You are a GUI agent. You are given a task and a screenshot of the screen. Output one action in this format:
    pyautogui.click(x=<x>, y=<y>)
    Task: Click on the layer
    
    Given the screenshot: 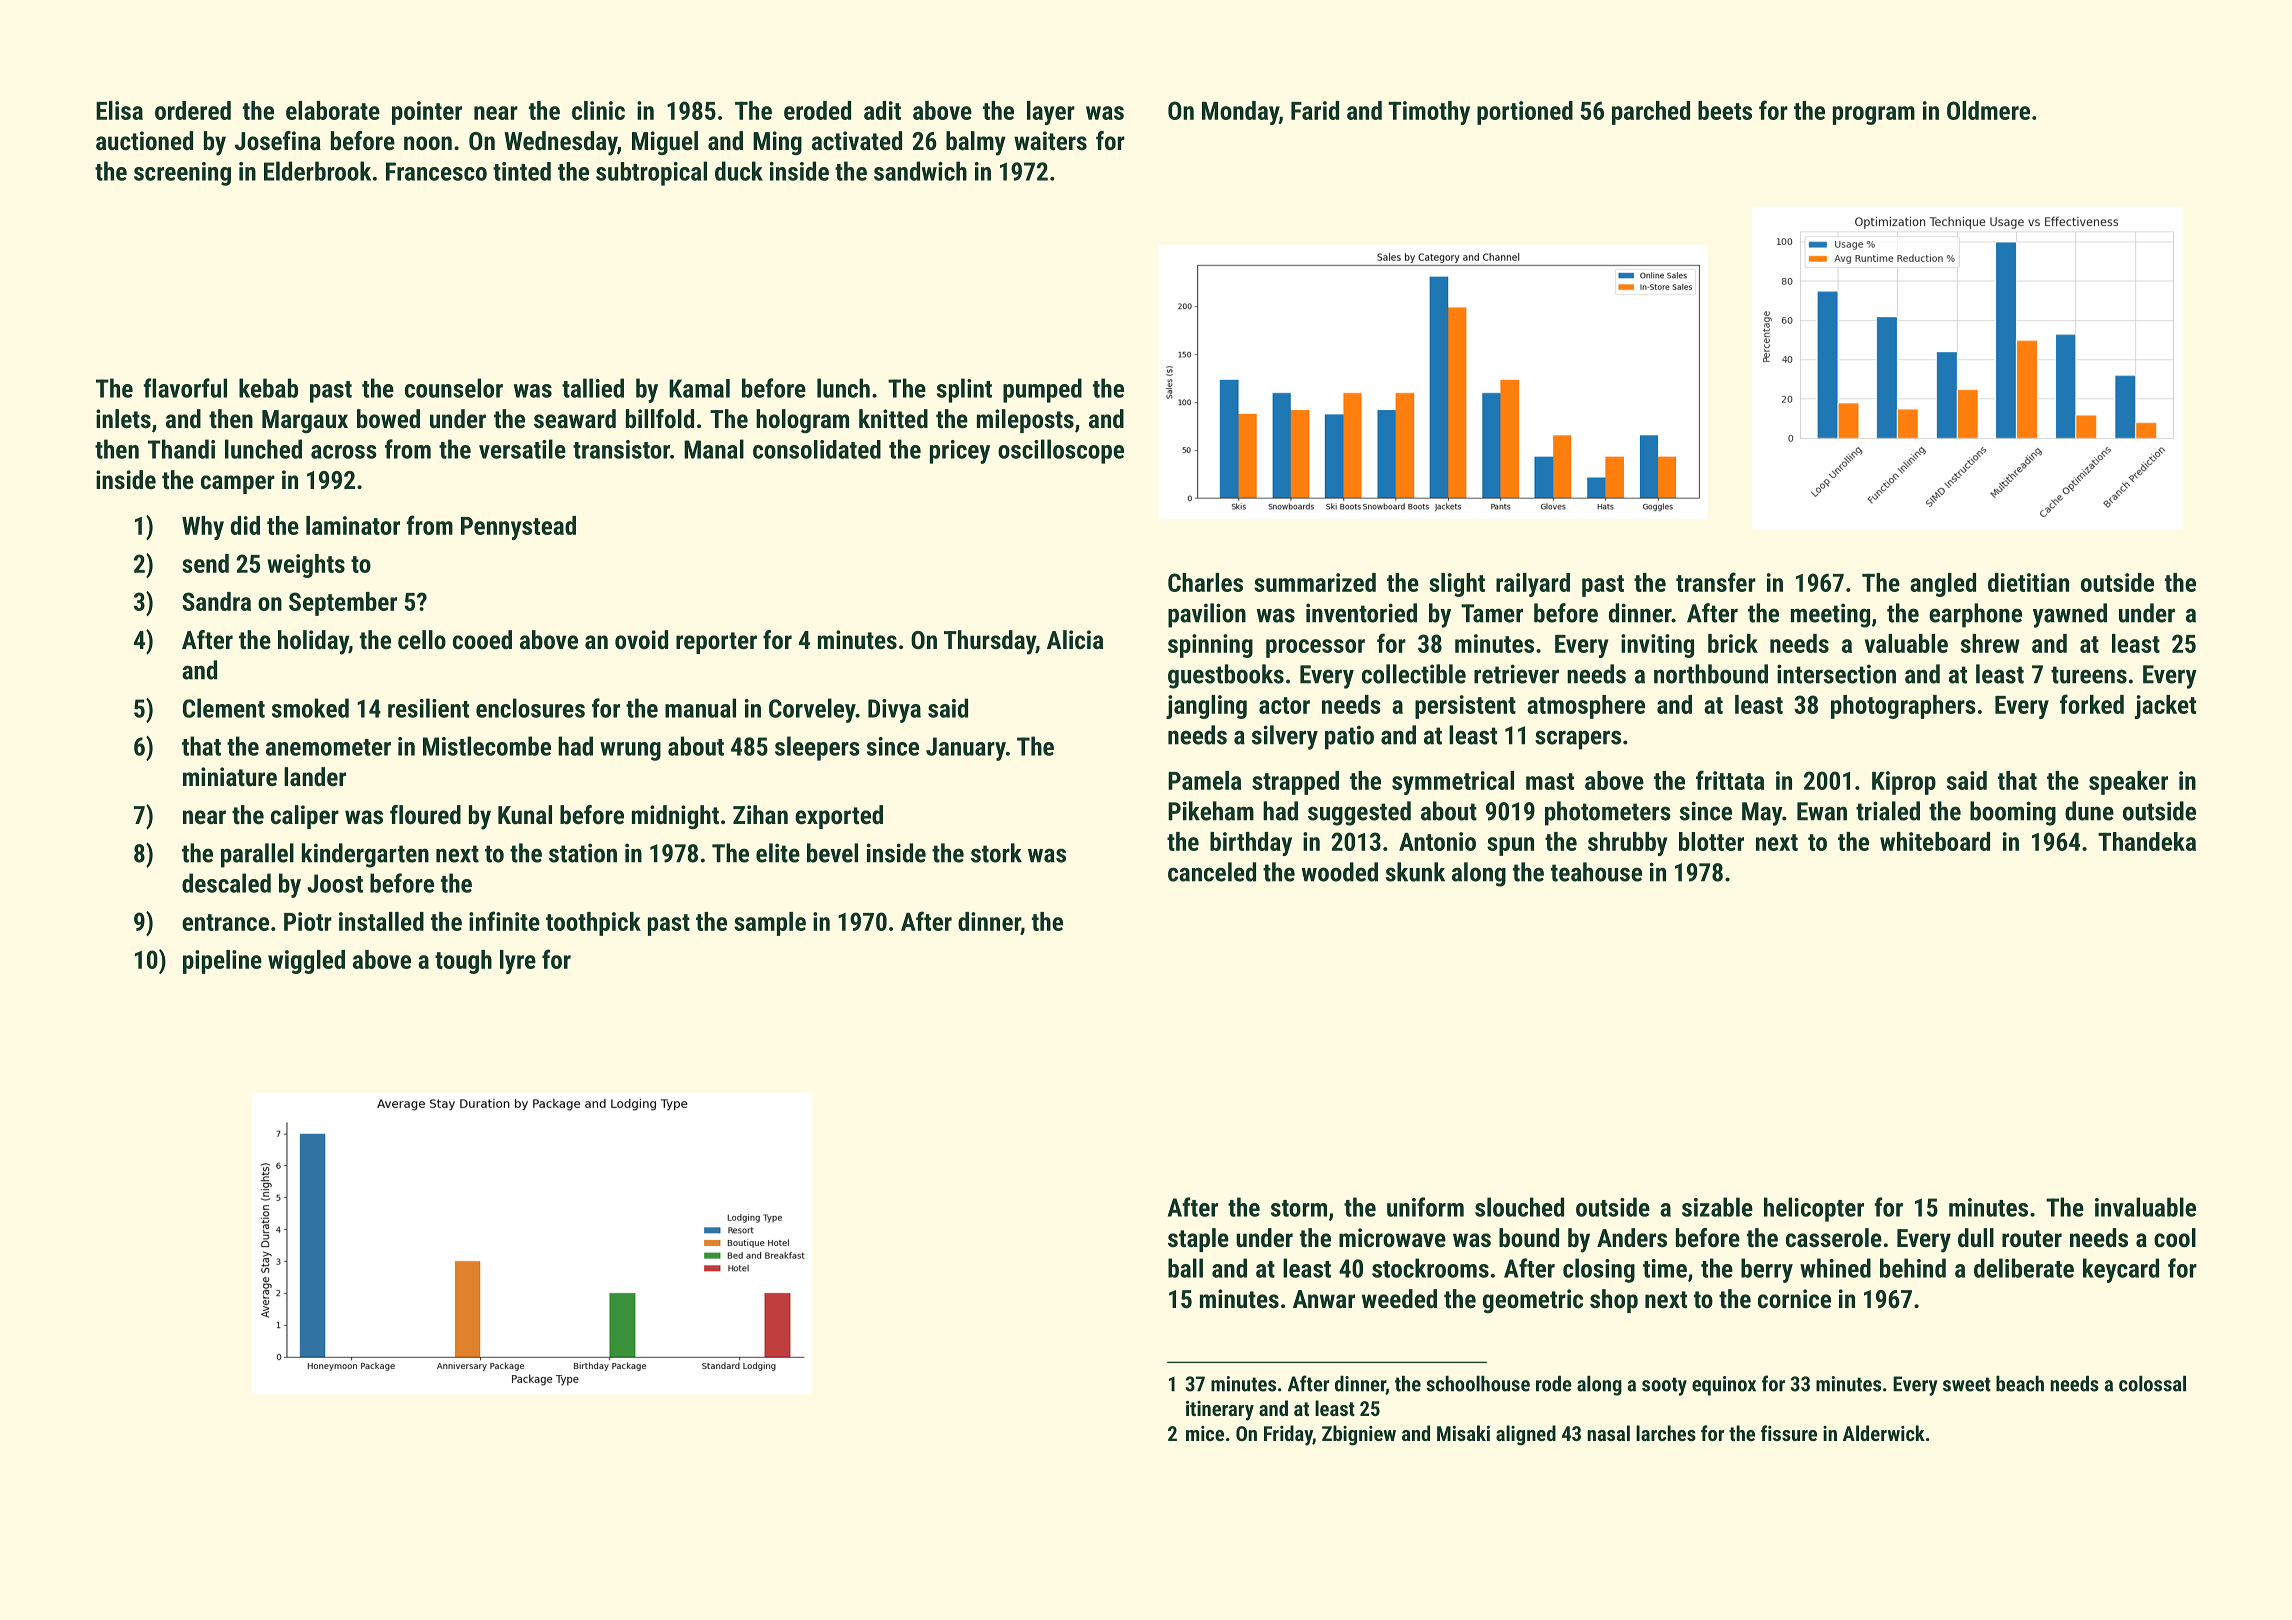 What is the action you would take?
    pyautogui.click(x=1051, y=113)
